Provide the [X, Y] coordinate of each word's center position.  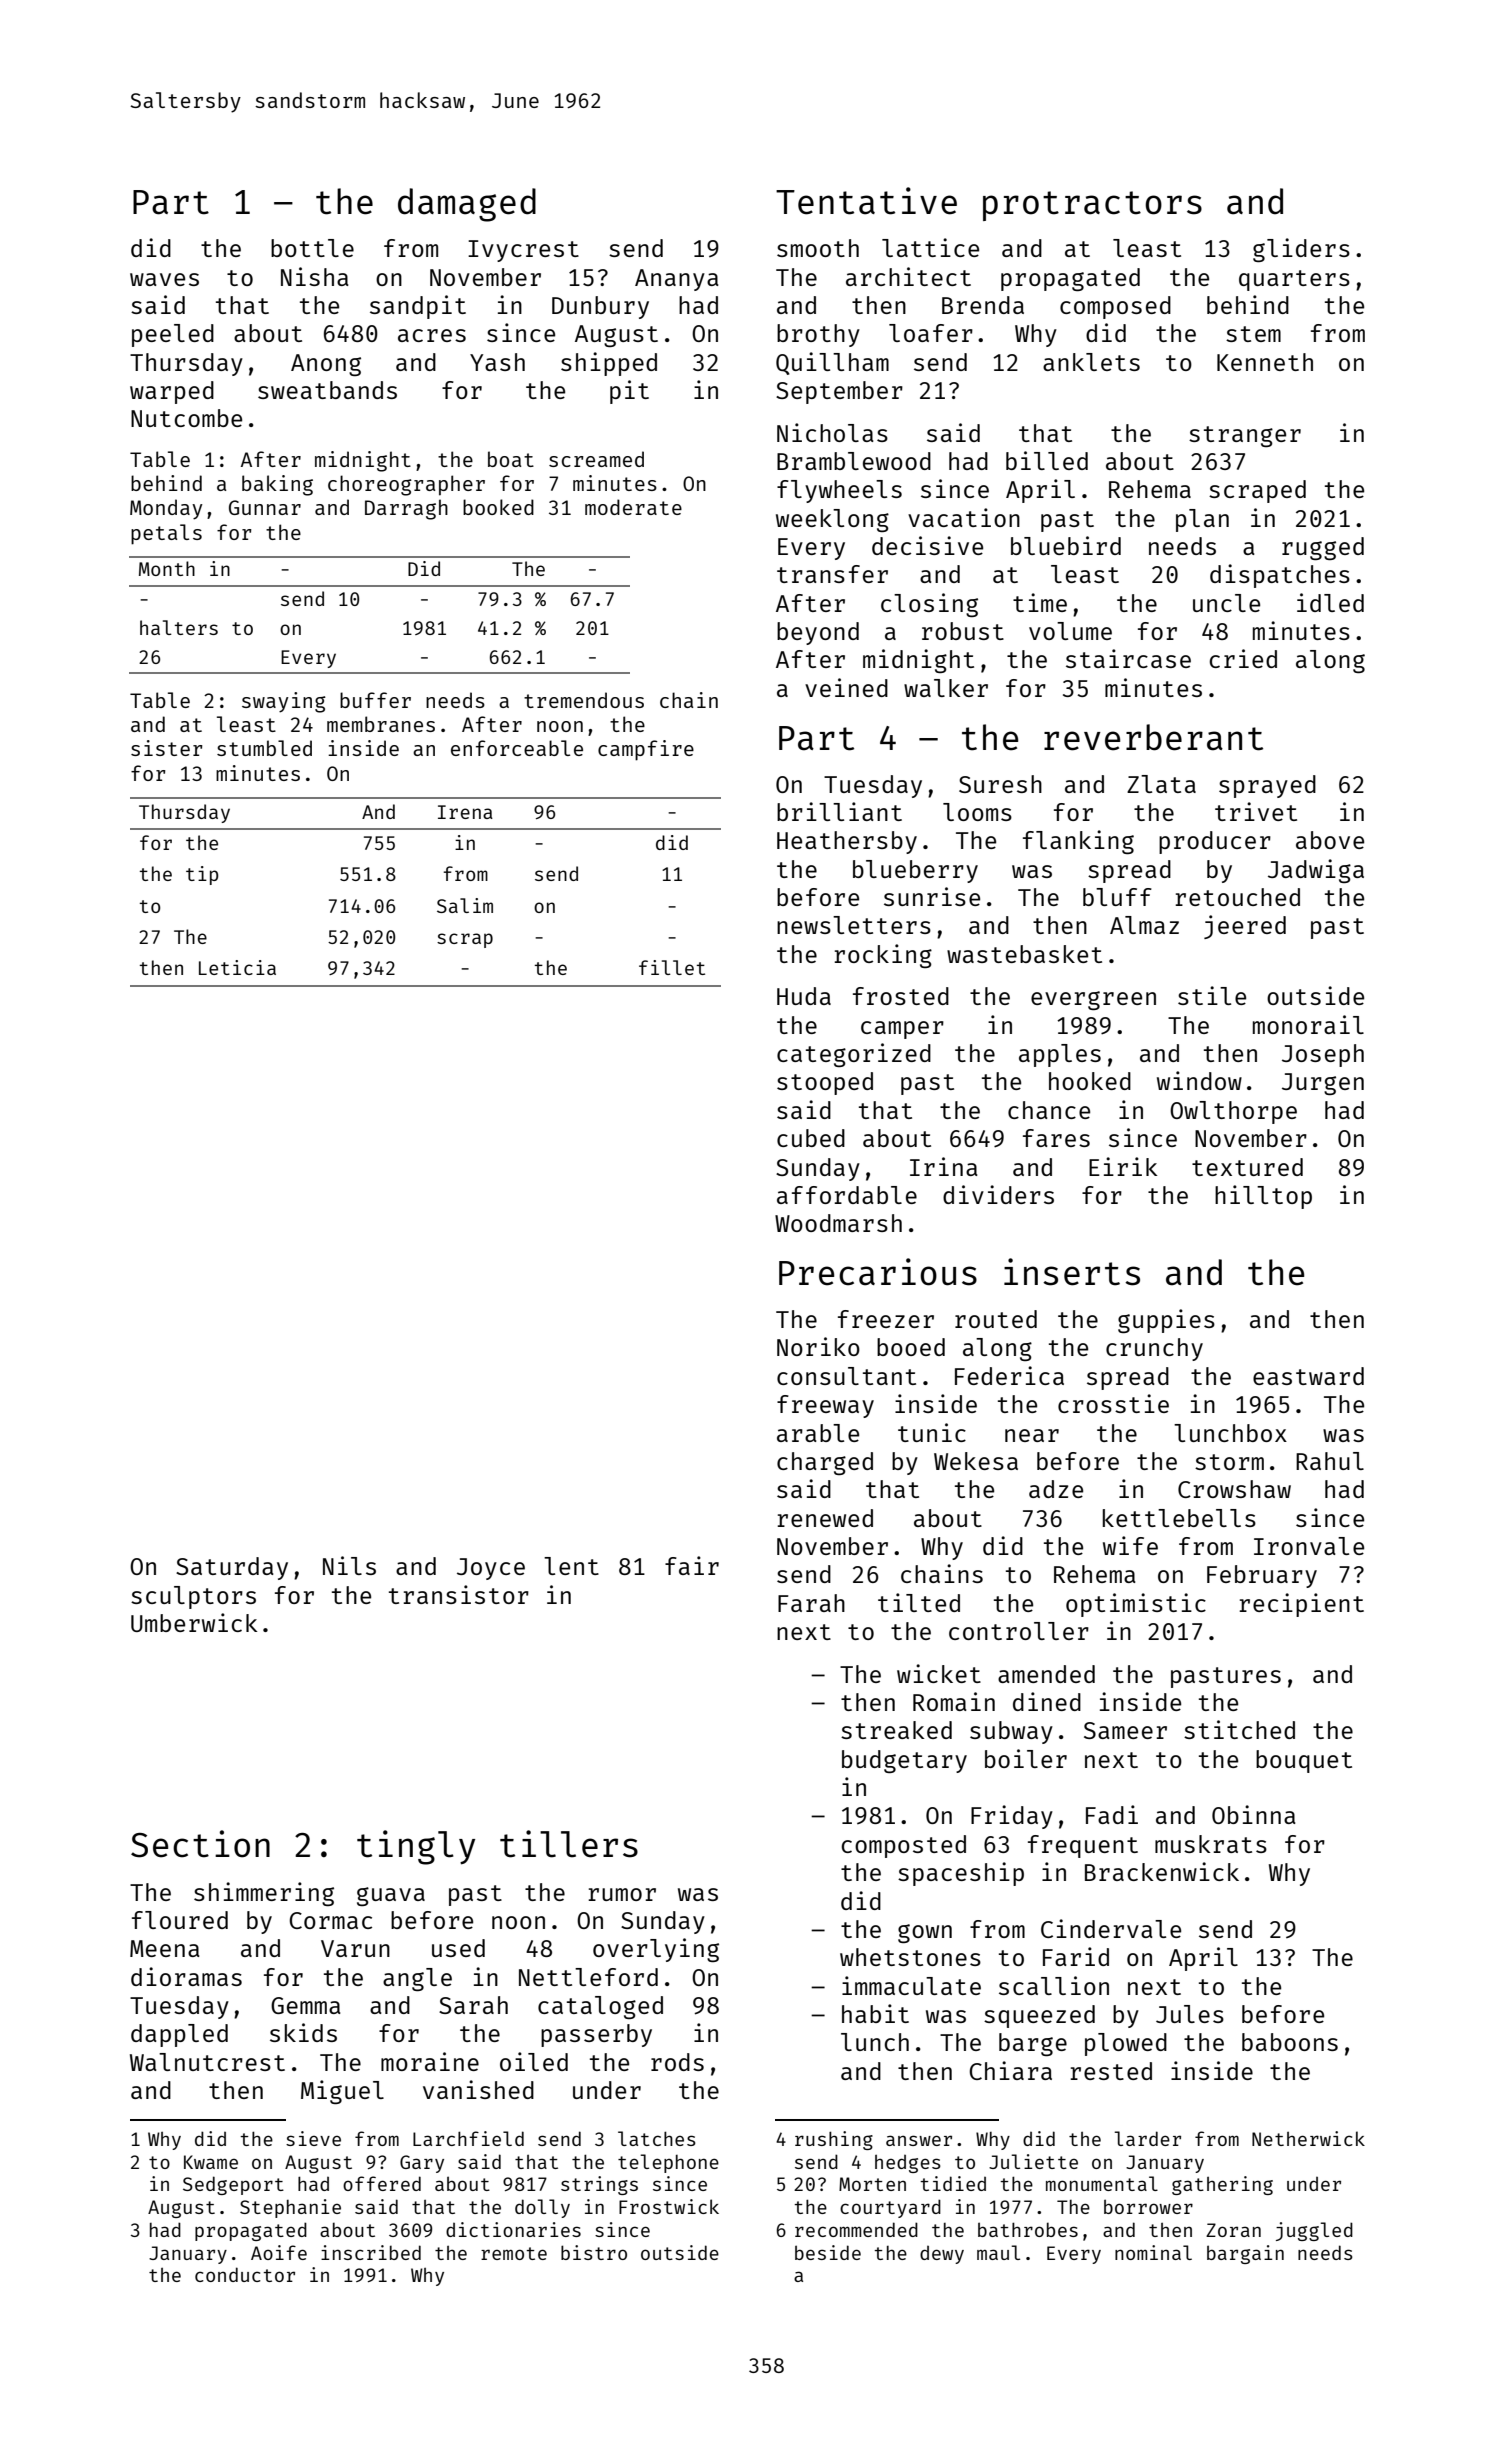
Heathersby [847, 842]
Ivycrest [523, 251]
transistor [459, 1594]
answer [919, 2140]
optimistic [1136, 1605]
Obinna [1253, 1814]
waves [164, 279]
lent [571, 1566]
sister [166, 748]
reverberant [1153, 737]
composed [1115, 307]
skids [303, 2032]
